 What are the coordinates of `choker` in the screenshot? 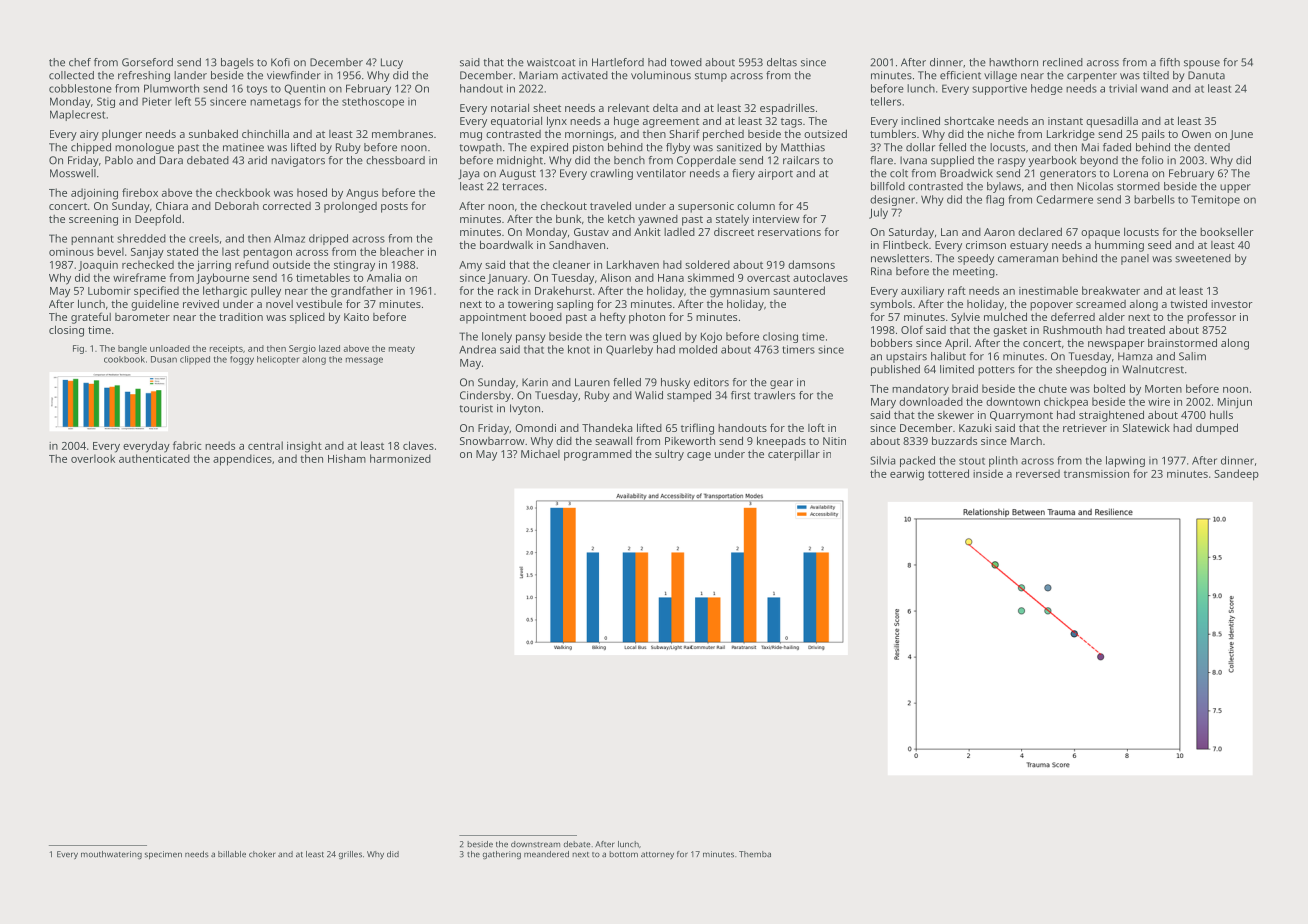 It's located at (262, 854).
